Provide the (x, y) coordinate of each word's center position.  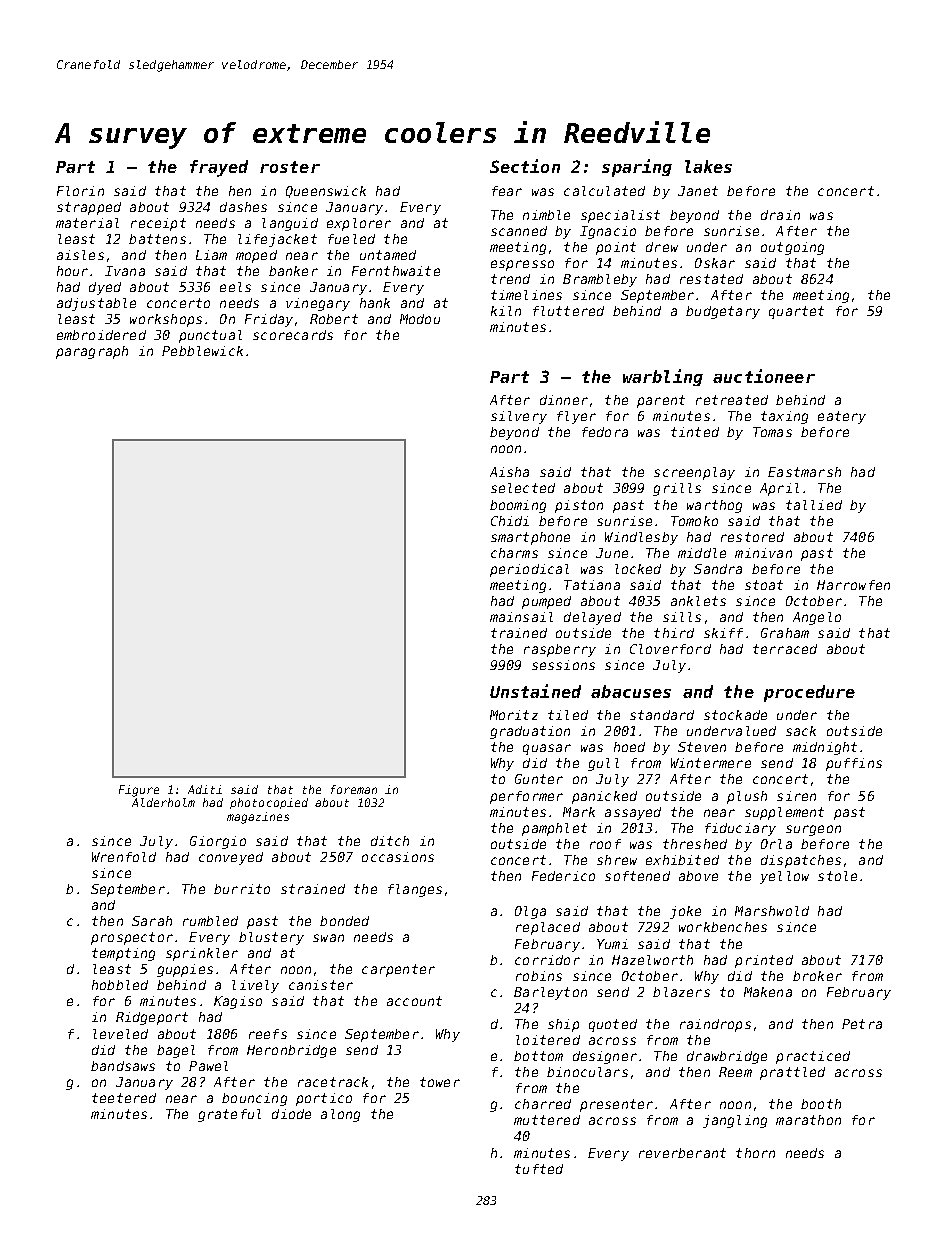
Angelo (817, 618)
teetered (124, 1098)
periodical (529, 570)
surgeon (813, 830)
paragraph (92, 352)
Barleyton (550, 993)
